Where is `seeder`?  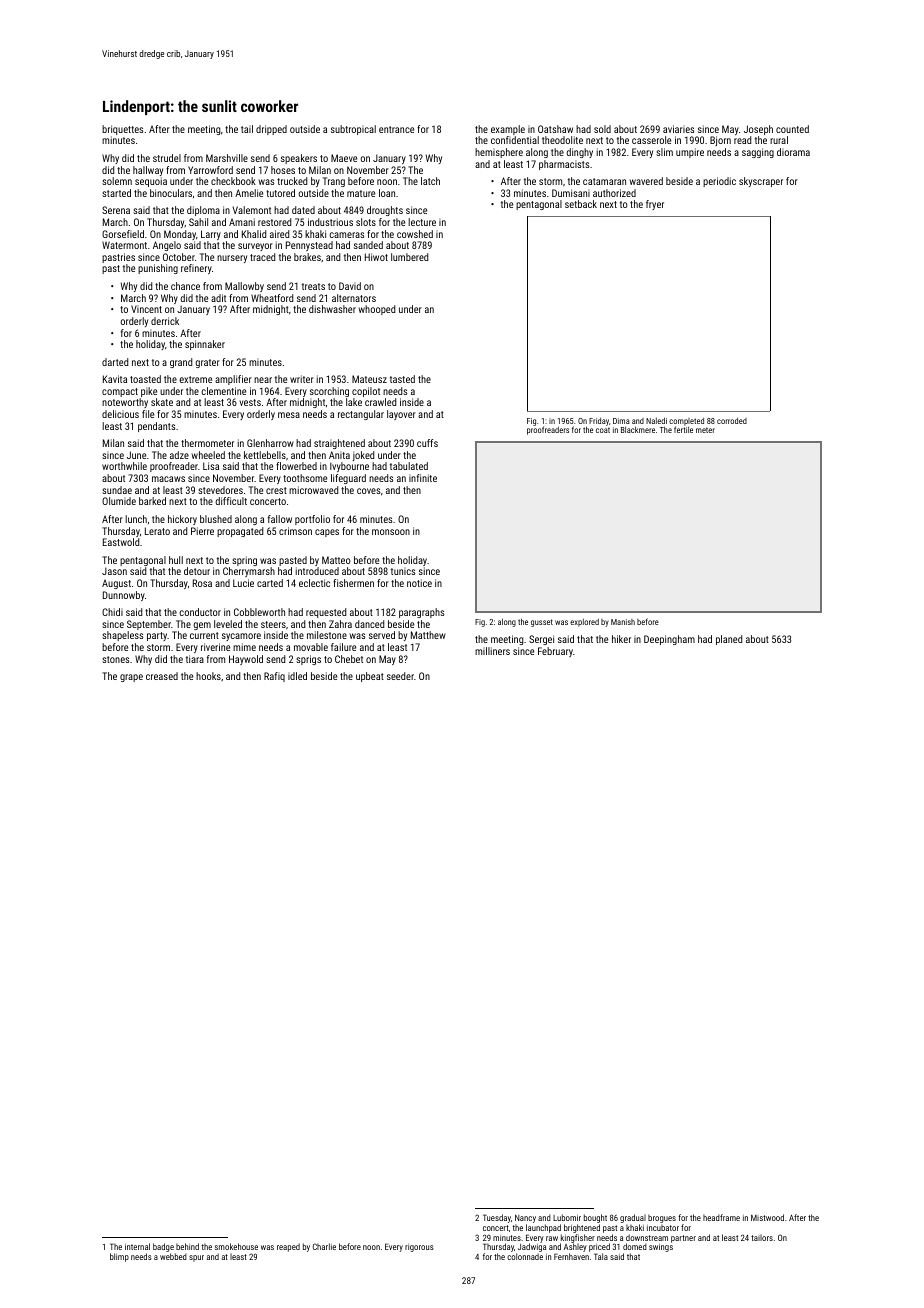
seeder is located at coordinates (400, 676).
